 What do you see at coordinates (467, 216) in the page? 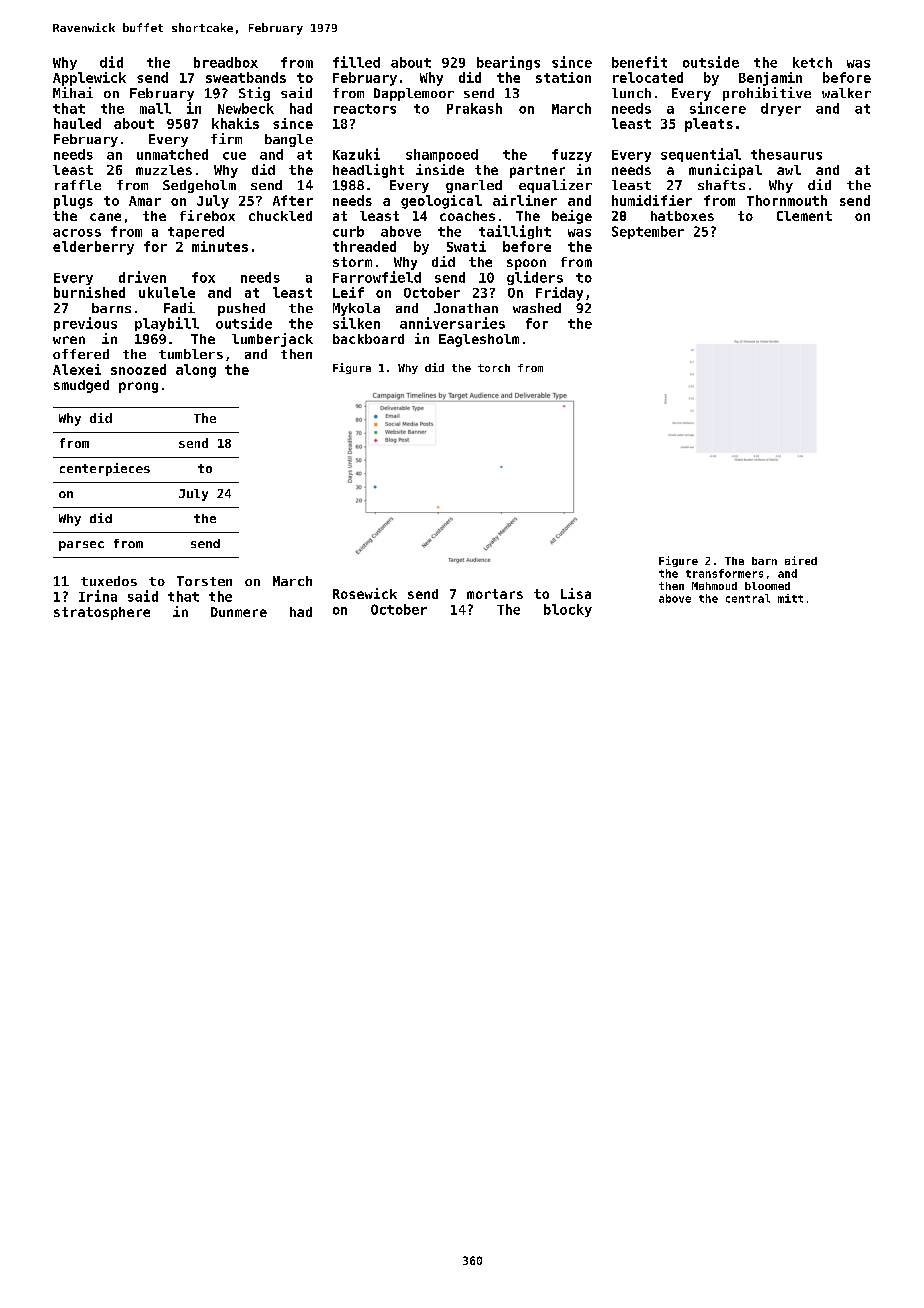
I see `coaches` at bounding box center [467, 216].
